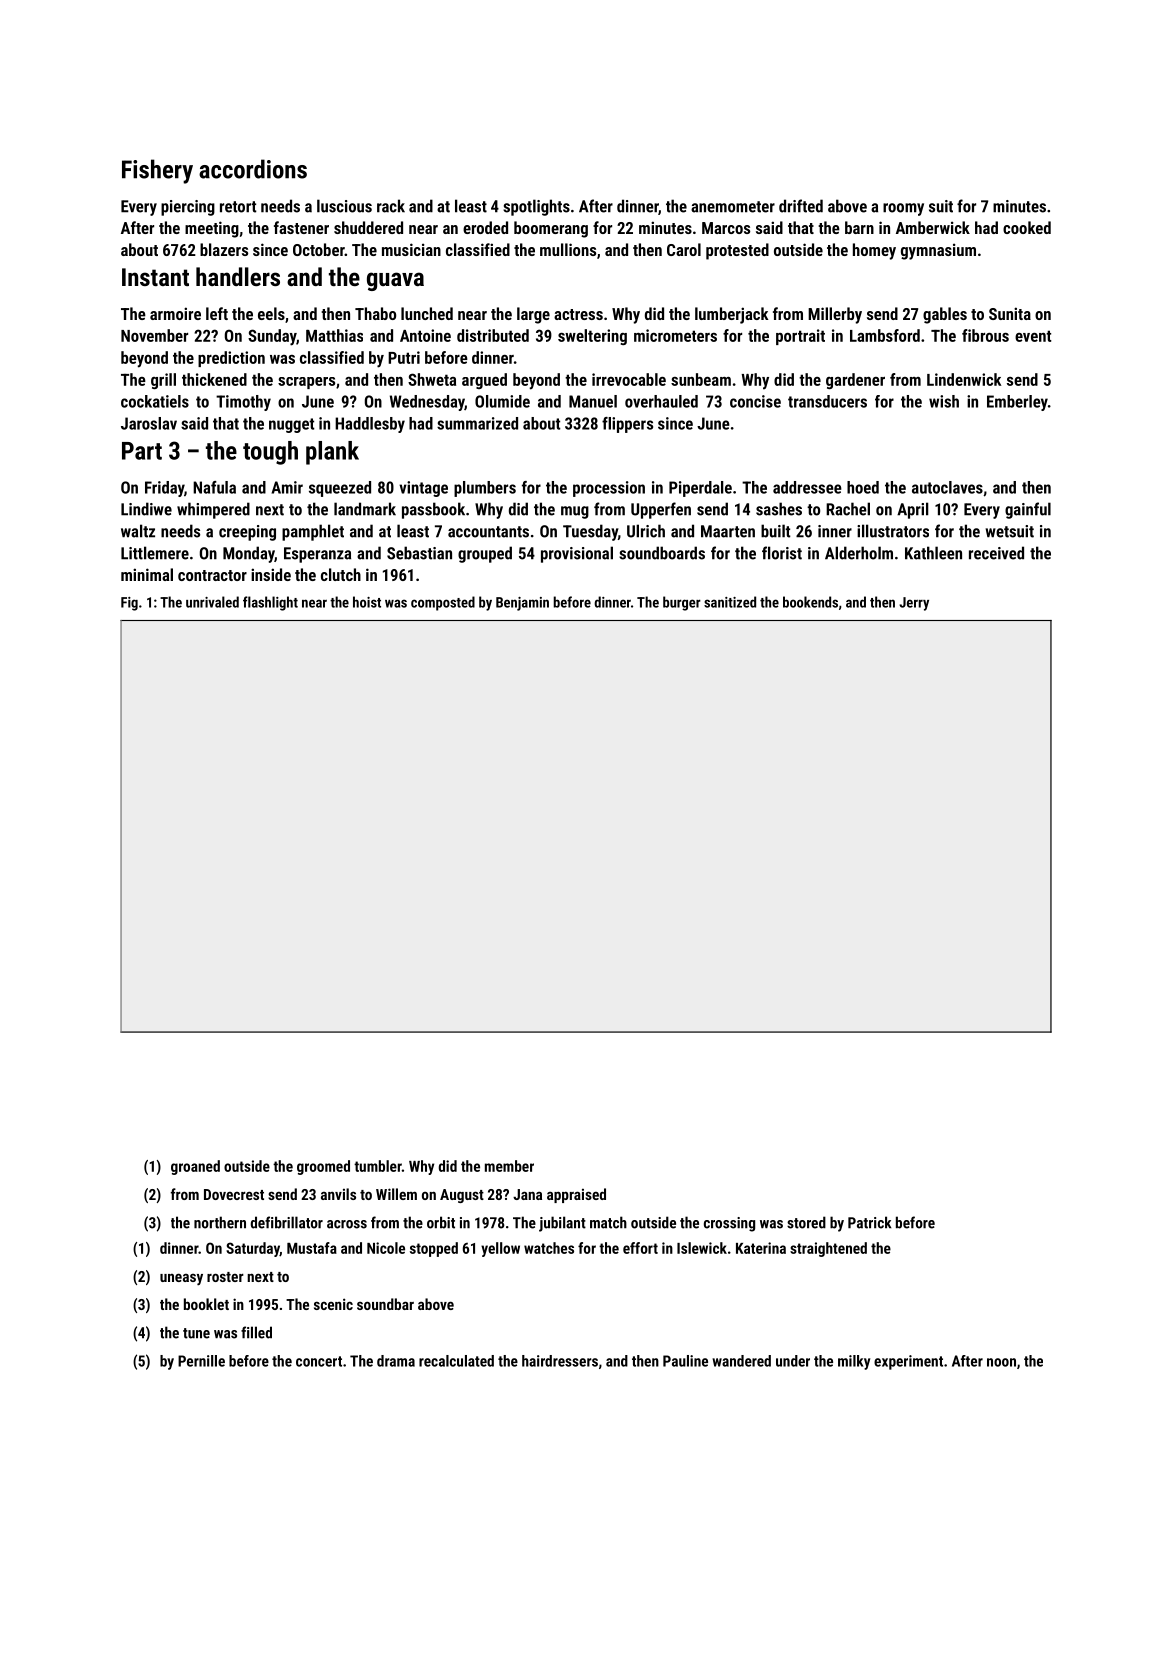  I want to click on accordions, so click(253, 169).
